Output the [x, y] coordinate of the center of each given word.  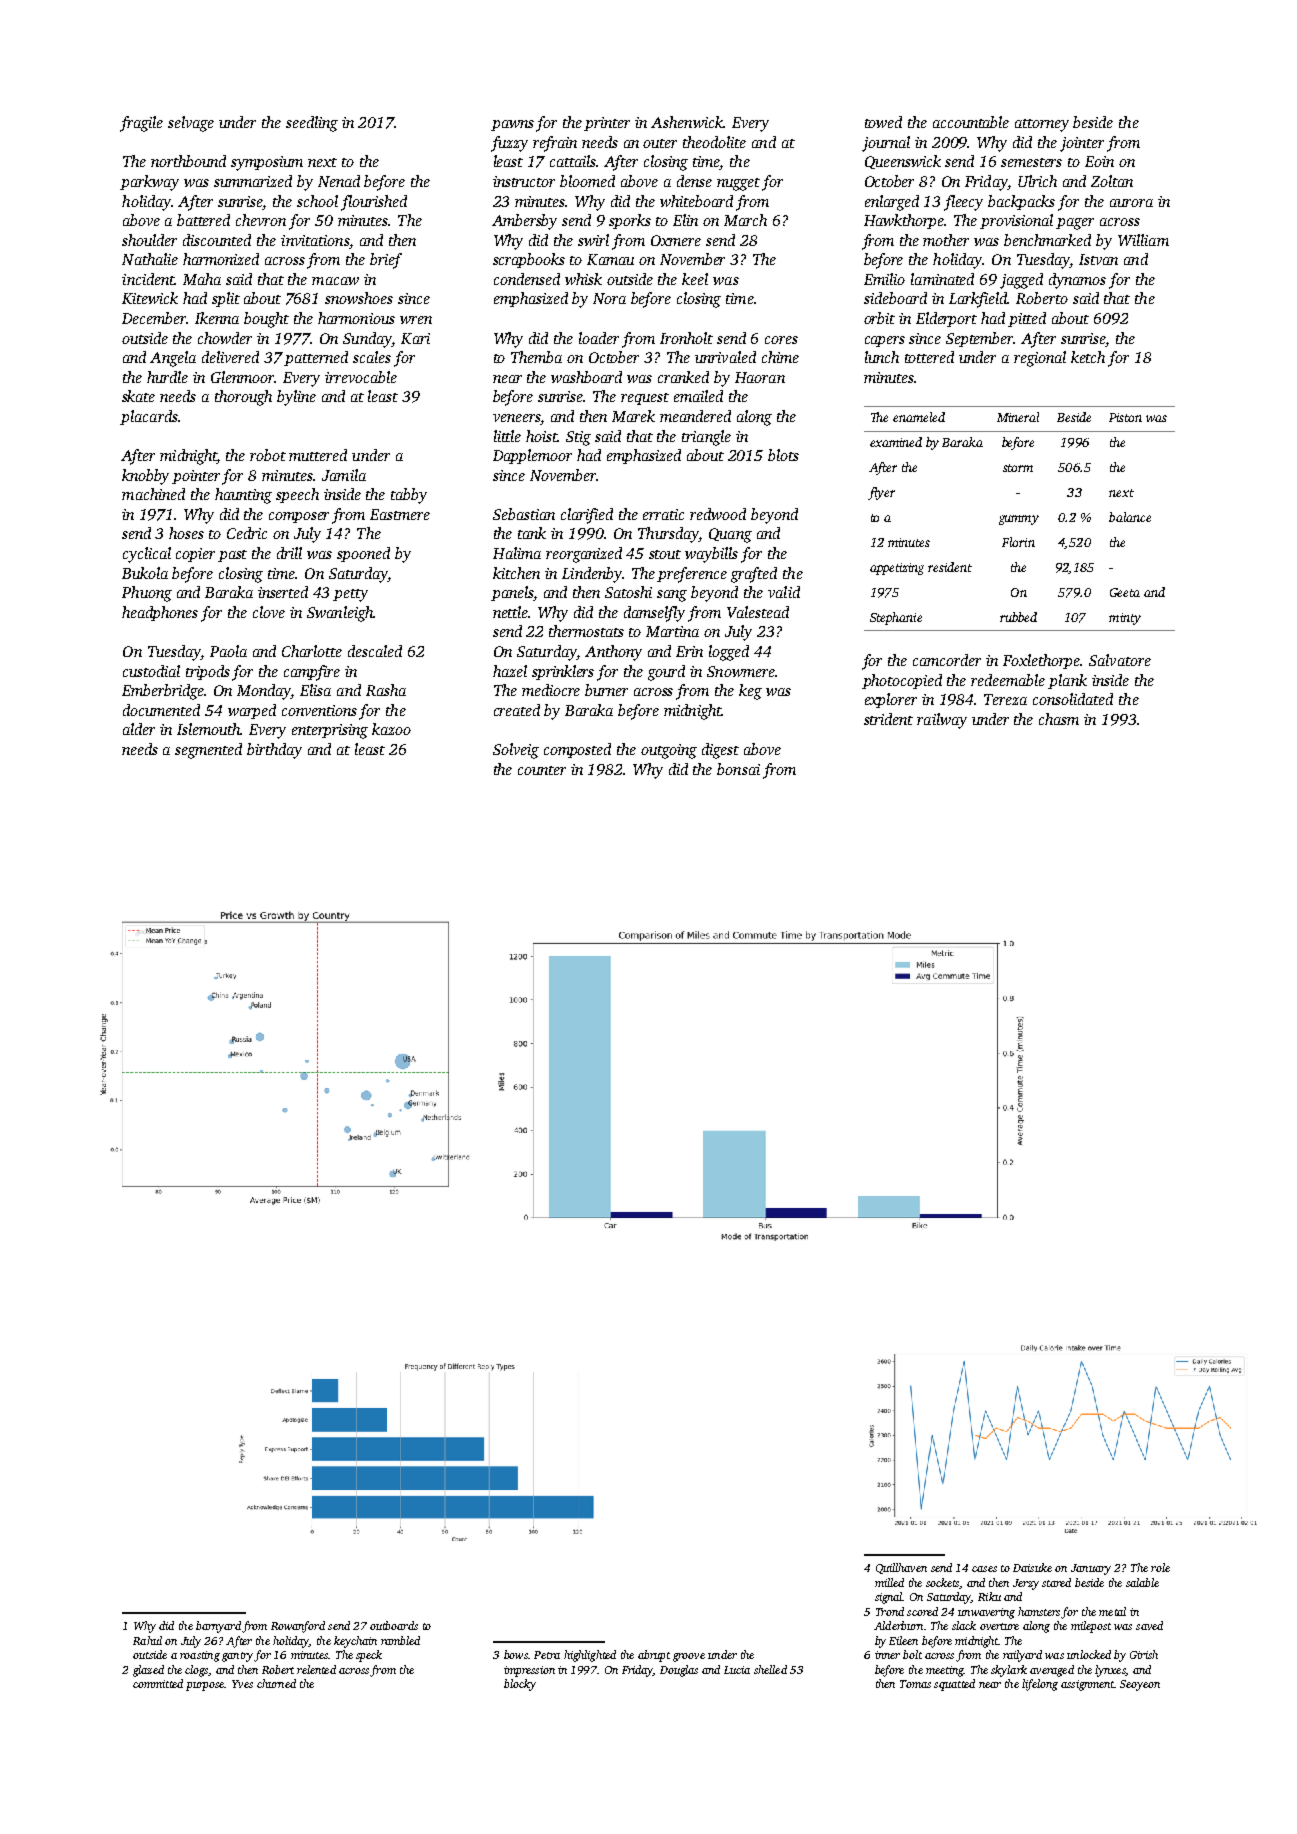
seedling [312, 124]
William [1143, 240]
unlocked [1089, 1654]
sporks [630, 221]
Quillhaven [901, 1568]
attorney [1042, 125]
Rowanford [298, 1627]
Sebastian [524, 514]
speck [369, 1656]
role [1160, 1567]
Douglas [679, 1671]
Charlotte [312, 651]
